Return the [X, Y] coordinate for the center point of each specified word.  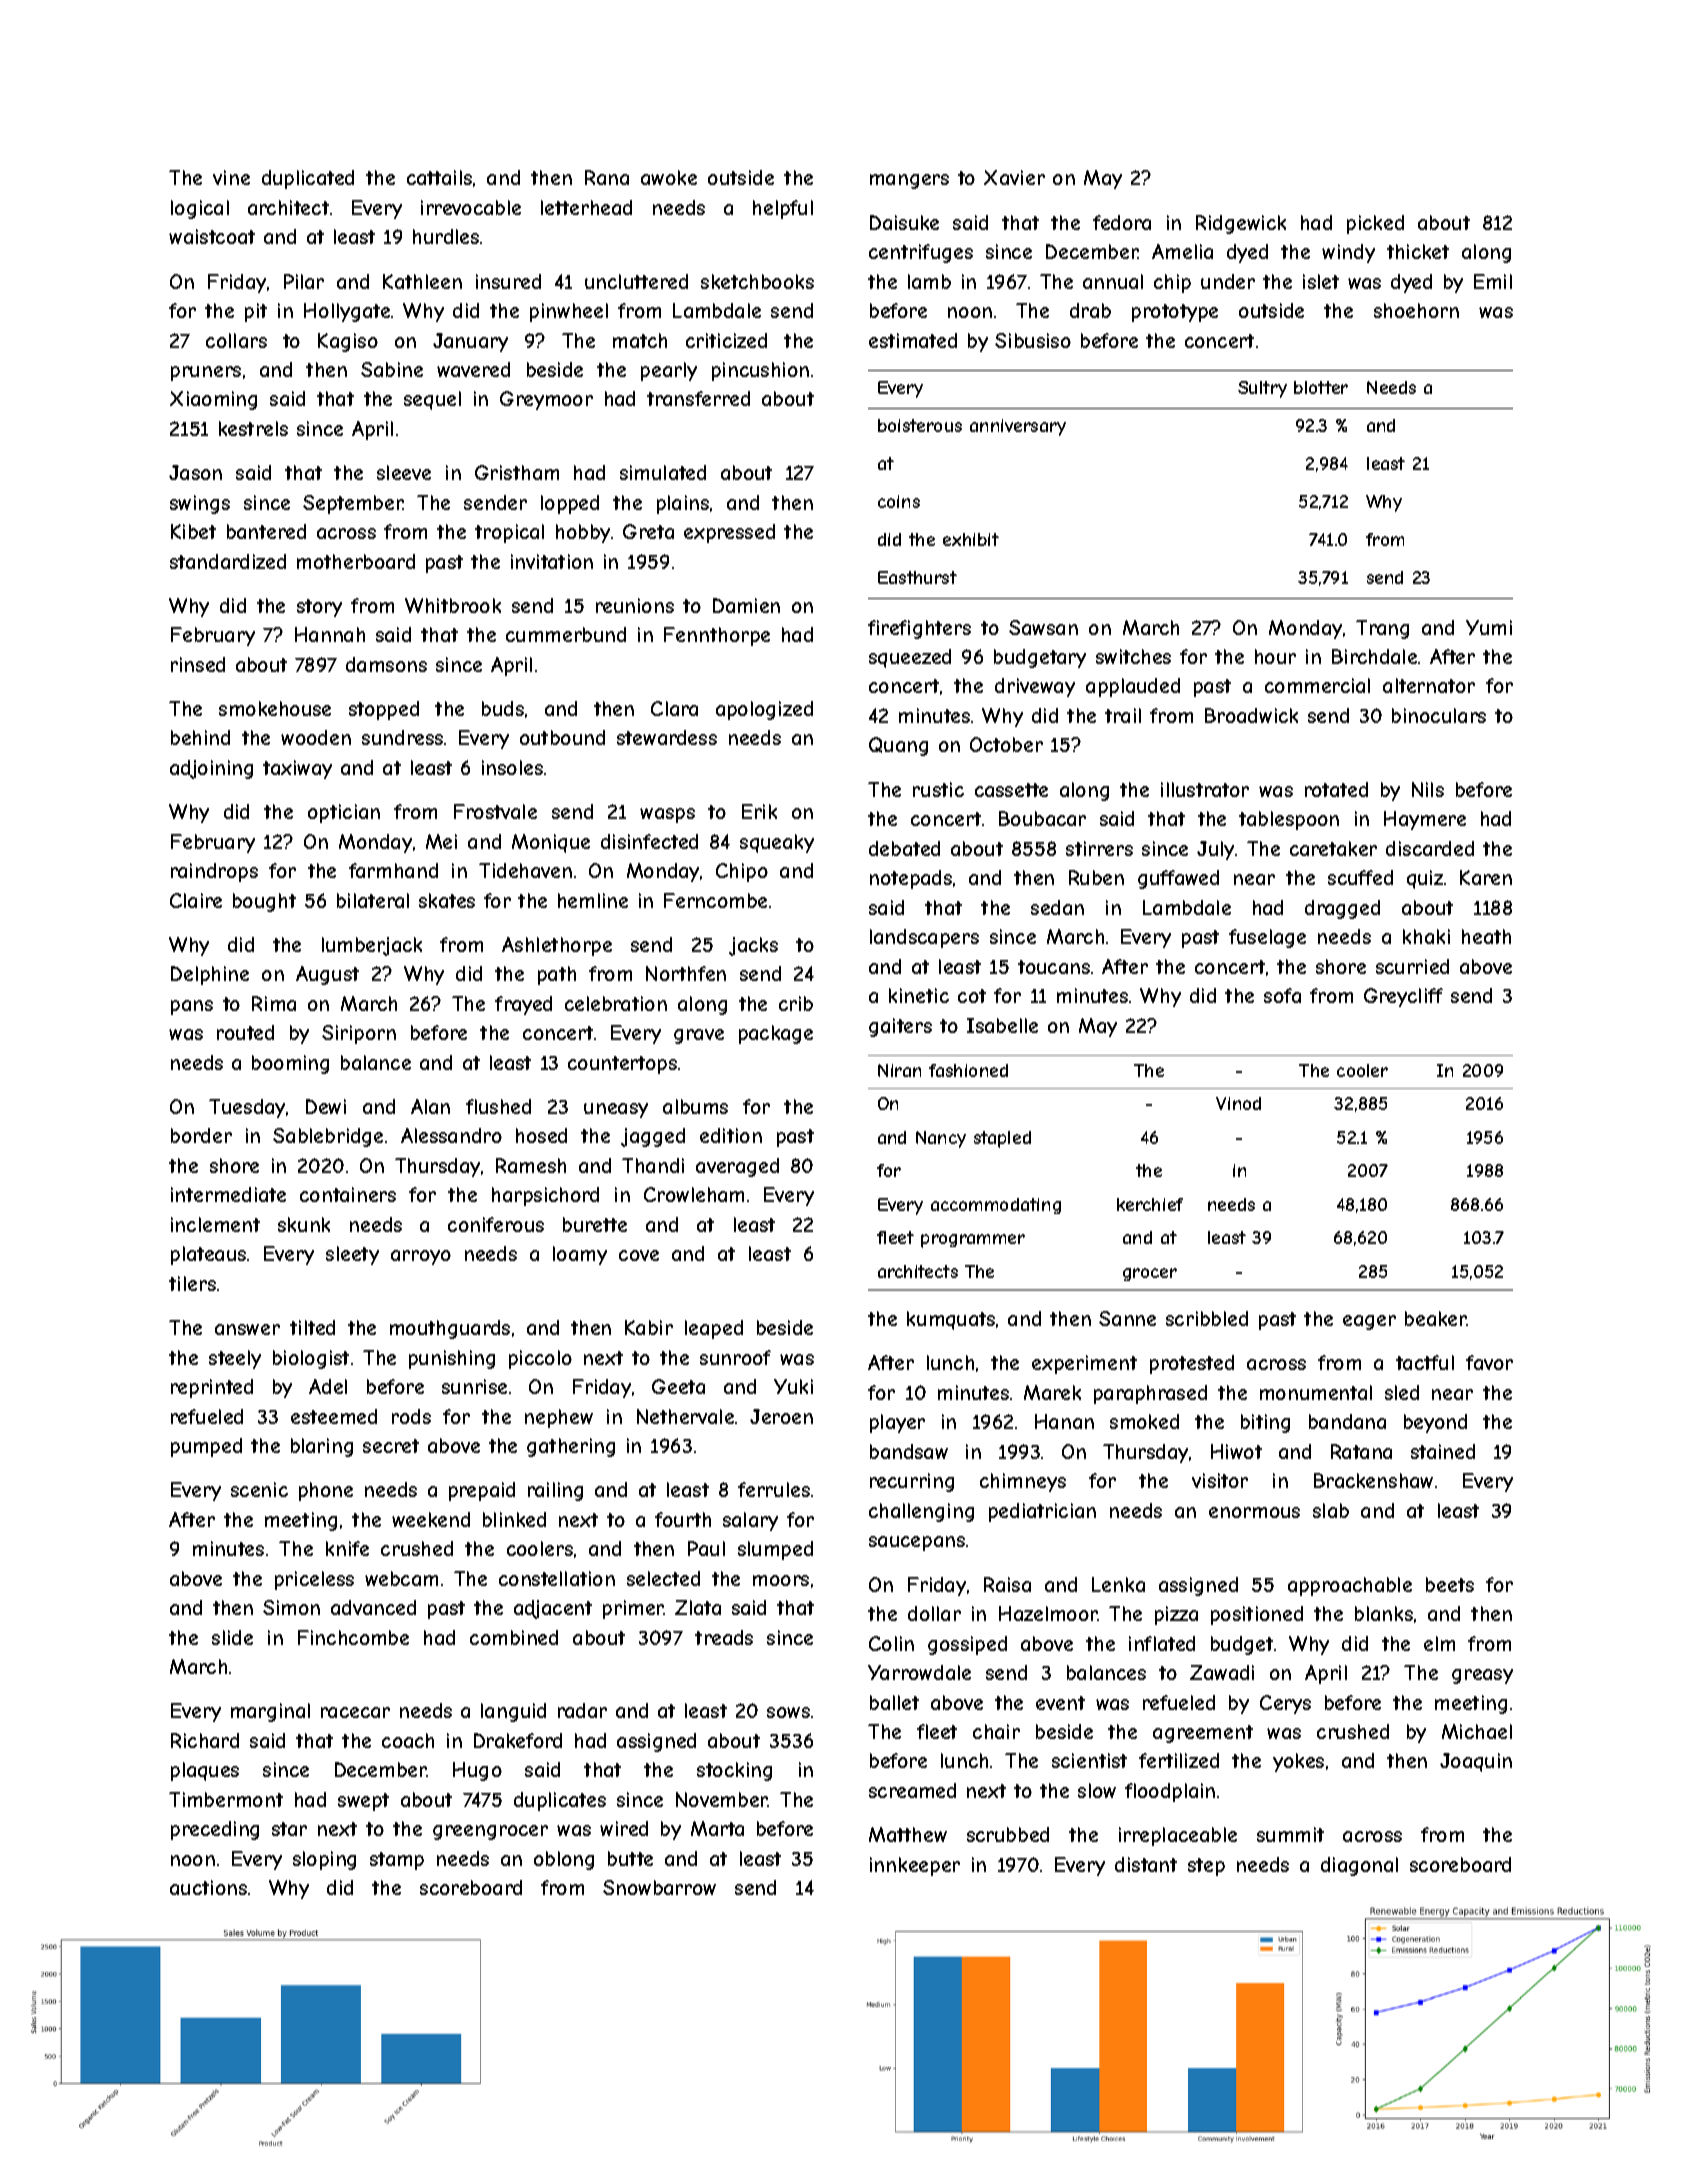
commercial [1317, 685]
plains [683, 504]
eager [1369, 1322]
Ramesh [531, 1165]
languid [513, 1712]
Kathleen [422, 281]
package [776, 1034]
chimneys [1023, 1482]
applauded [1133, 687]
